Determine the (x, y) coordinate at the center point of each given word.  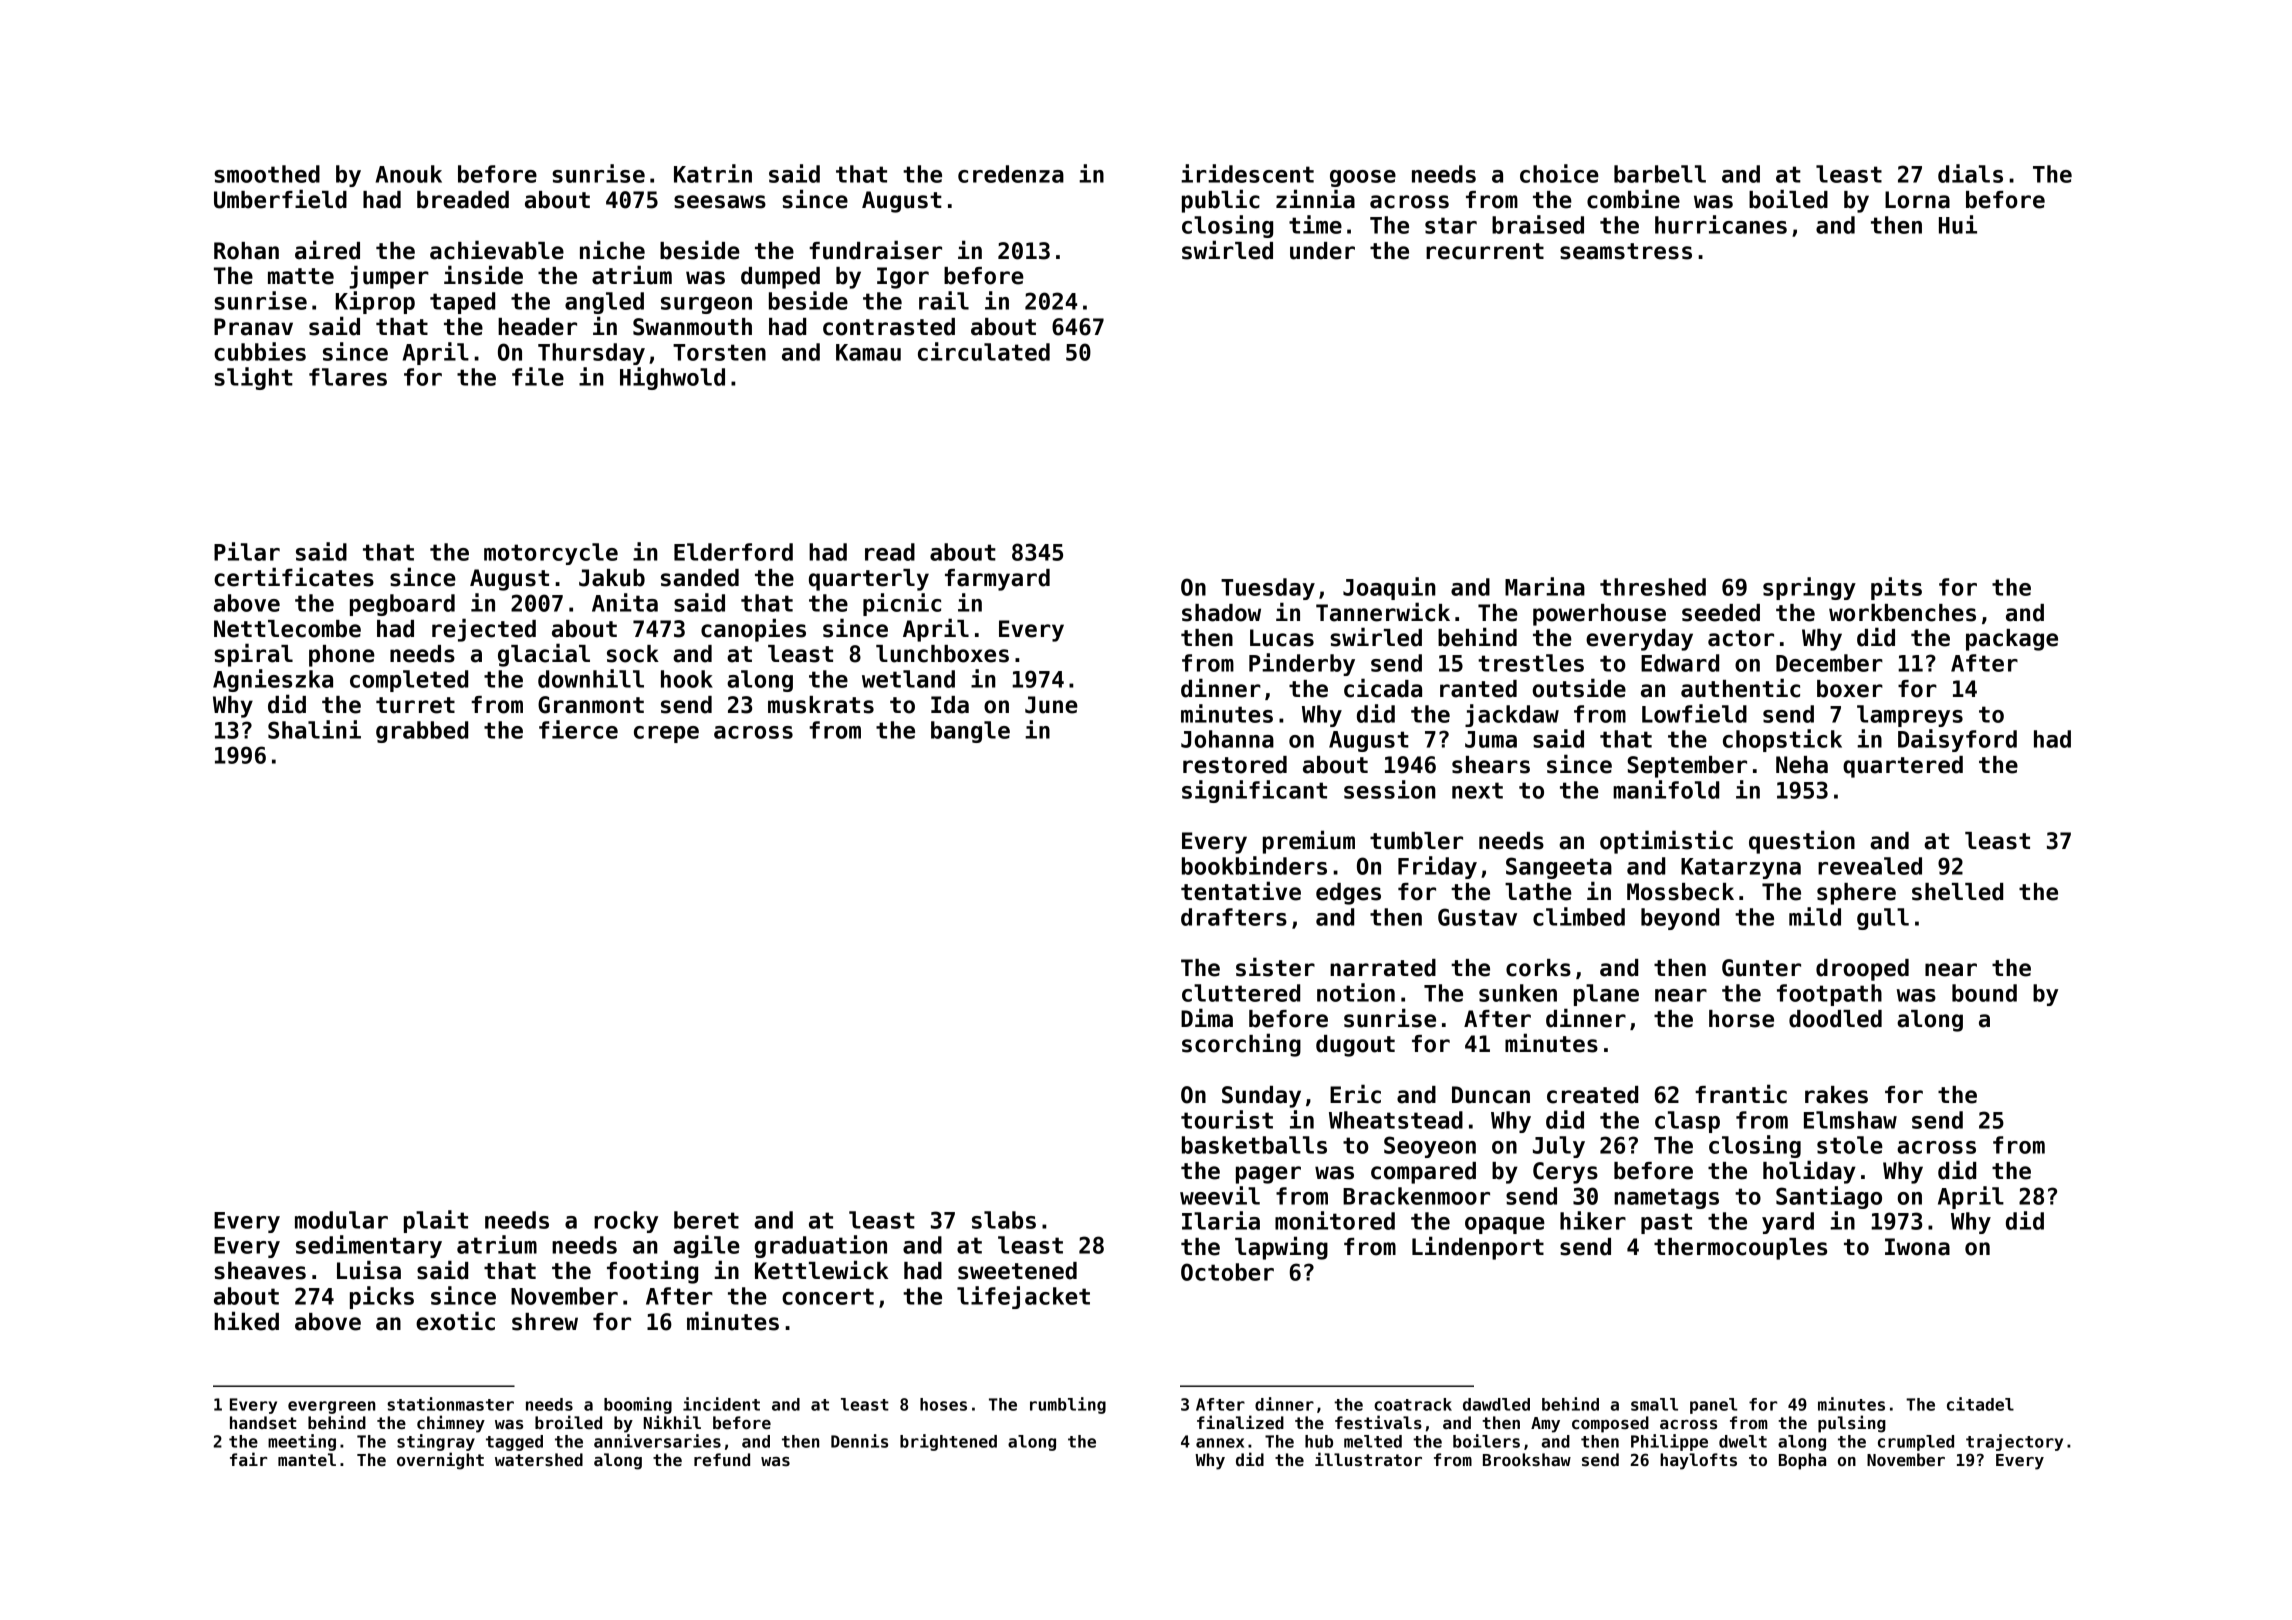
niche (612, 250)
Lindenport (1478, 1248)
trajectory (2014, 1442)
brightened (948, 1442)
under (1322, 251)
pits (1896, 588)
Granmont (591, 705)
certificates (294, 577)
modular (341, 1220)
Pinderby (1302, 664)
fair (248, 1459)
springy (1809, 588)
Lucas (1282, 638)
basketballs (1254, 1145)
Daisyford (1957, 740)
